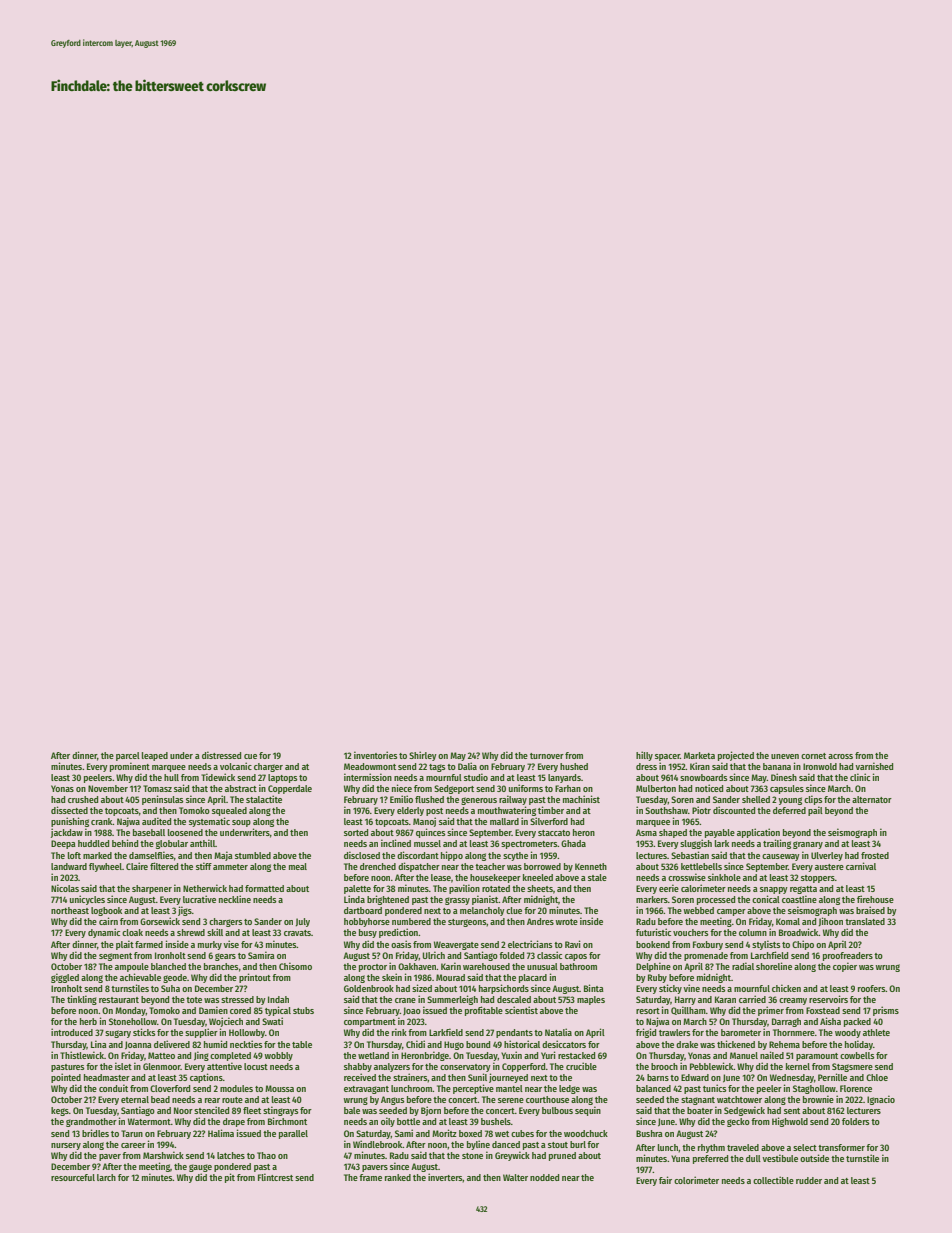 This document has width=952, height=1233. I want to click on barns, so click(658, 1077).
